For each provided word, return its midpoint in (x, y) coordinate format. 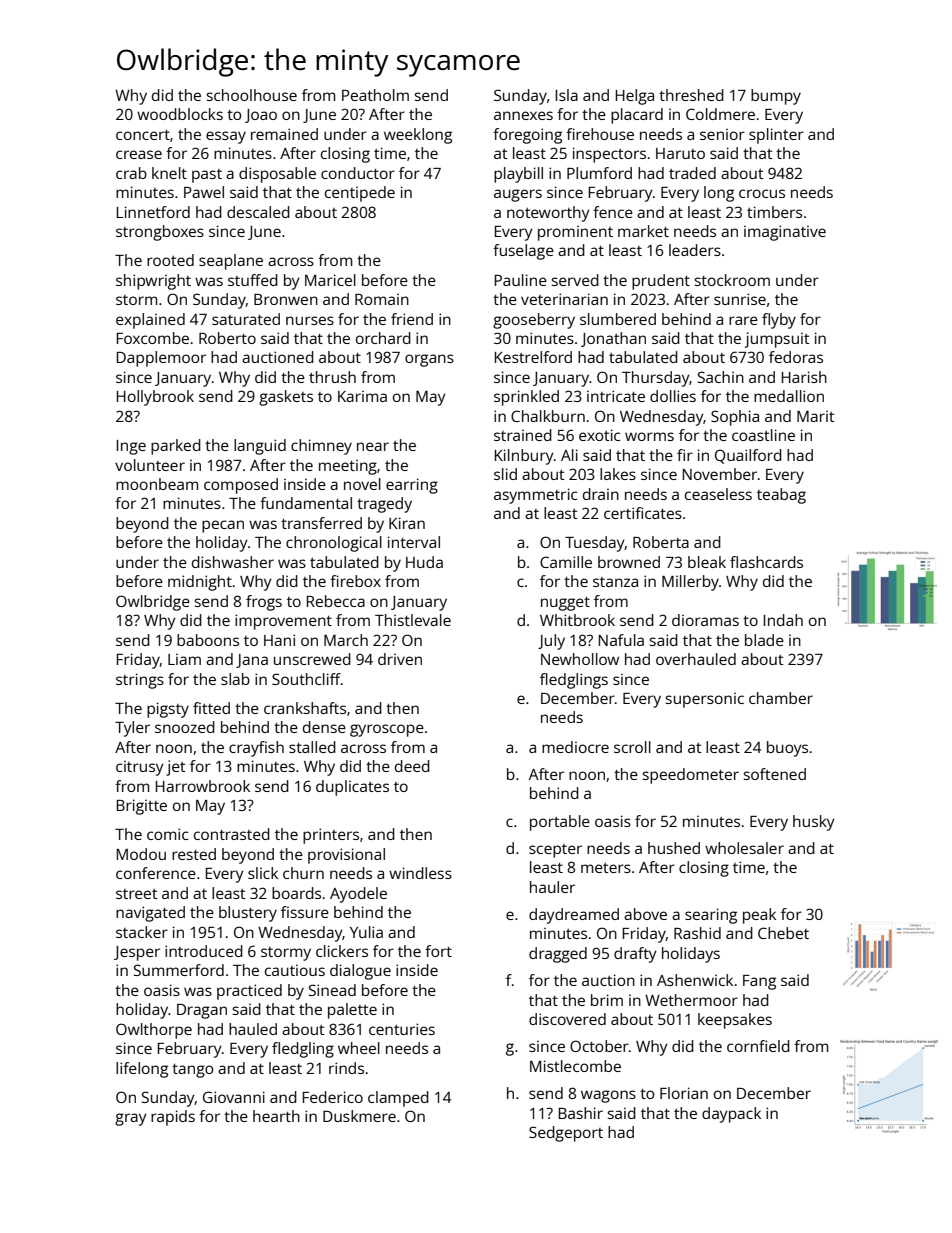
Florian (684, 1093)
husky (814, 823)
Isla (566, 95)
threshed (691, 95)
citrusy (140, 768)
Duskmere (359, 1116)
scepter (555, 851)
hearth (276, 1116)
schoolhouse (251, 95)
